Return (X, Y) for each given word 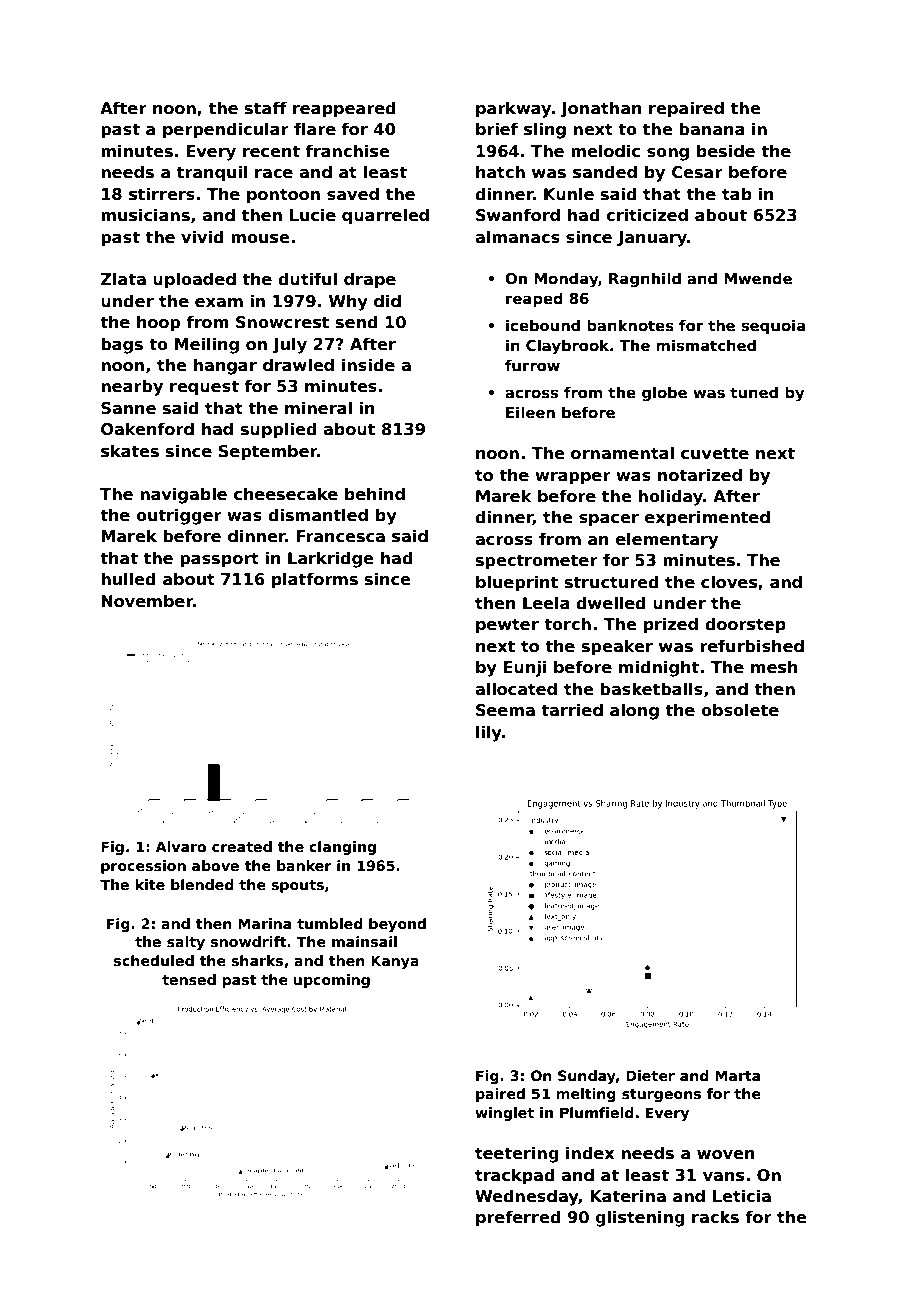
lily (489, 733)
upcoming (331, 981)
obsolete (740, 710)
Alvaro (181, 846)
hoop (158, 323)
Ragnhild (645, 279)
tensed (189, 979)
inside (368, 365)
